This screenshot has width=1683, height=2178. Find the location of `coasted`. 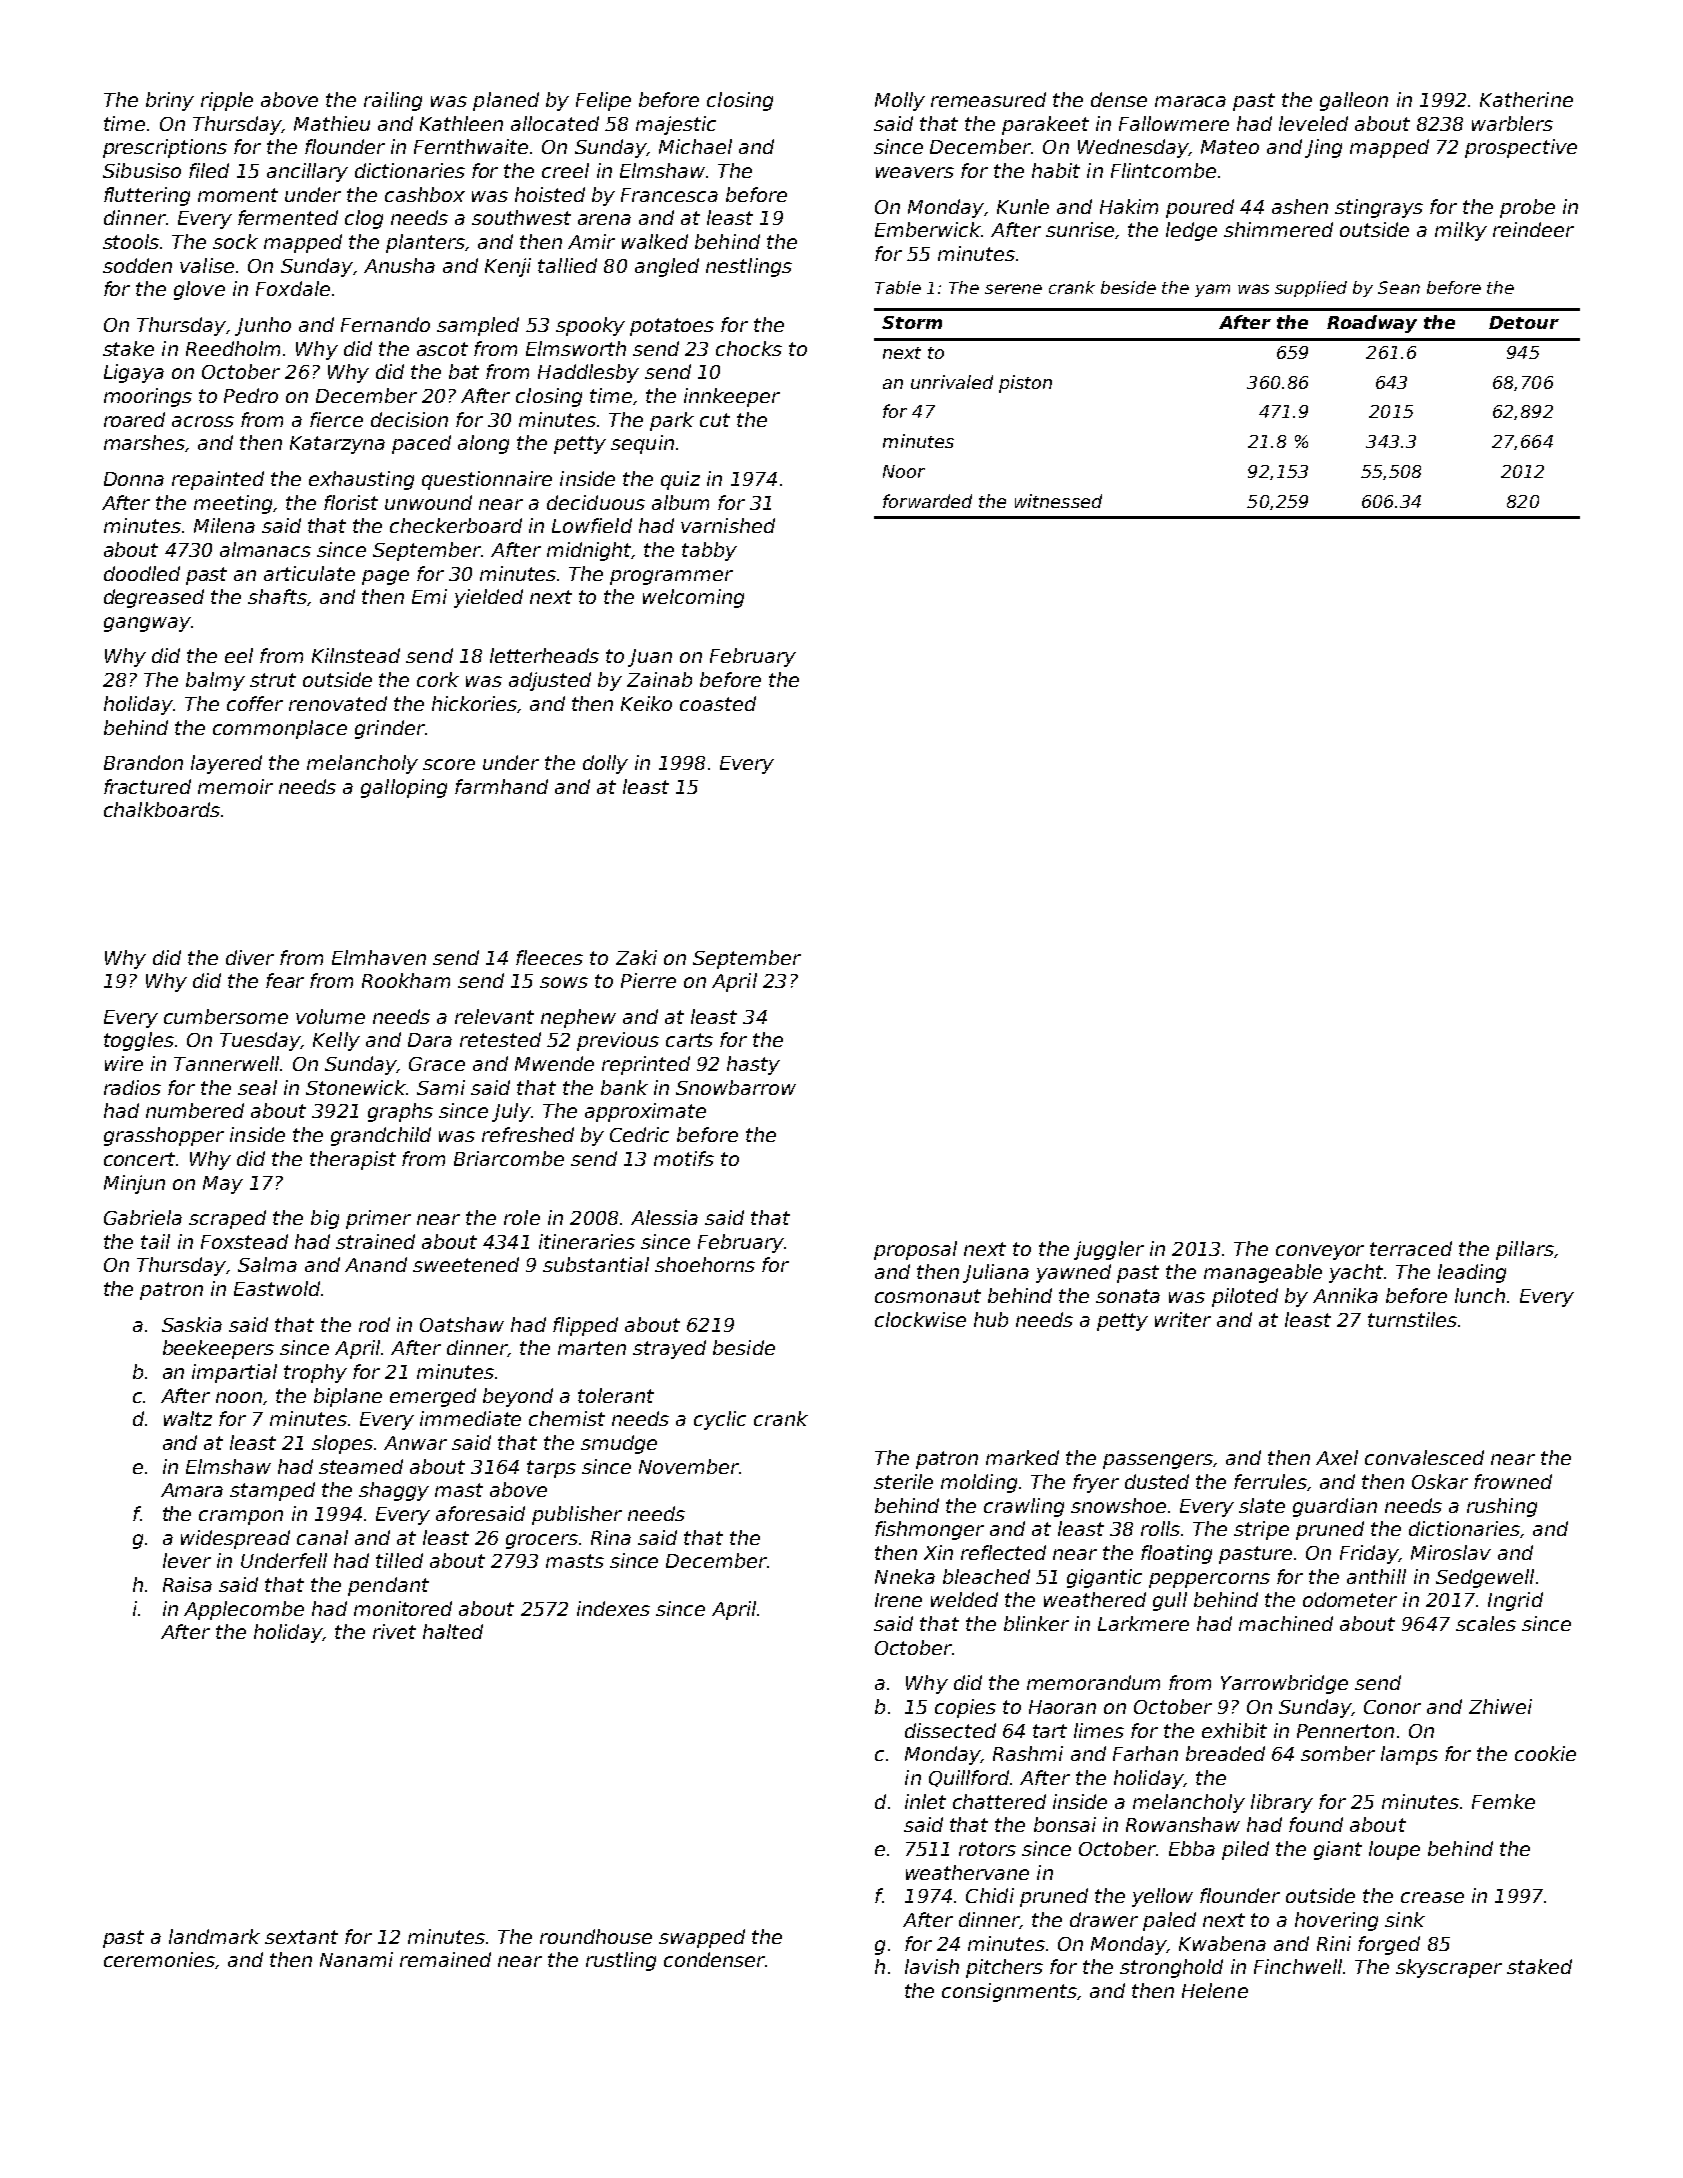

coasted is located at coordinates (718, 703).
